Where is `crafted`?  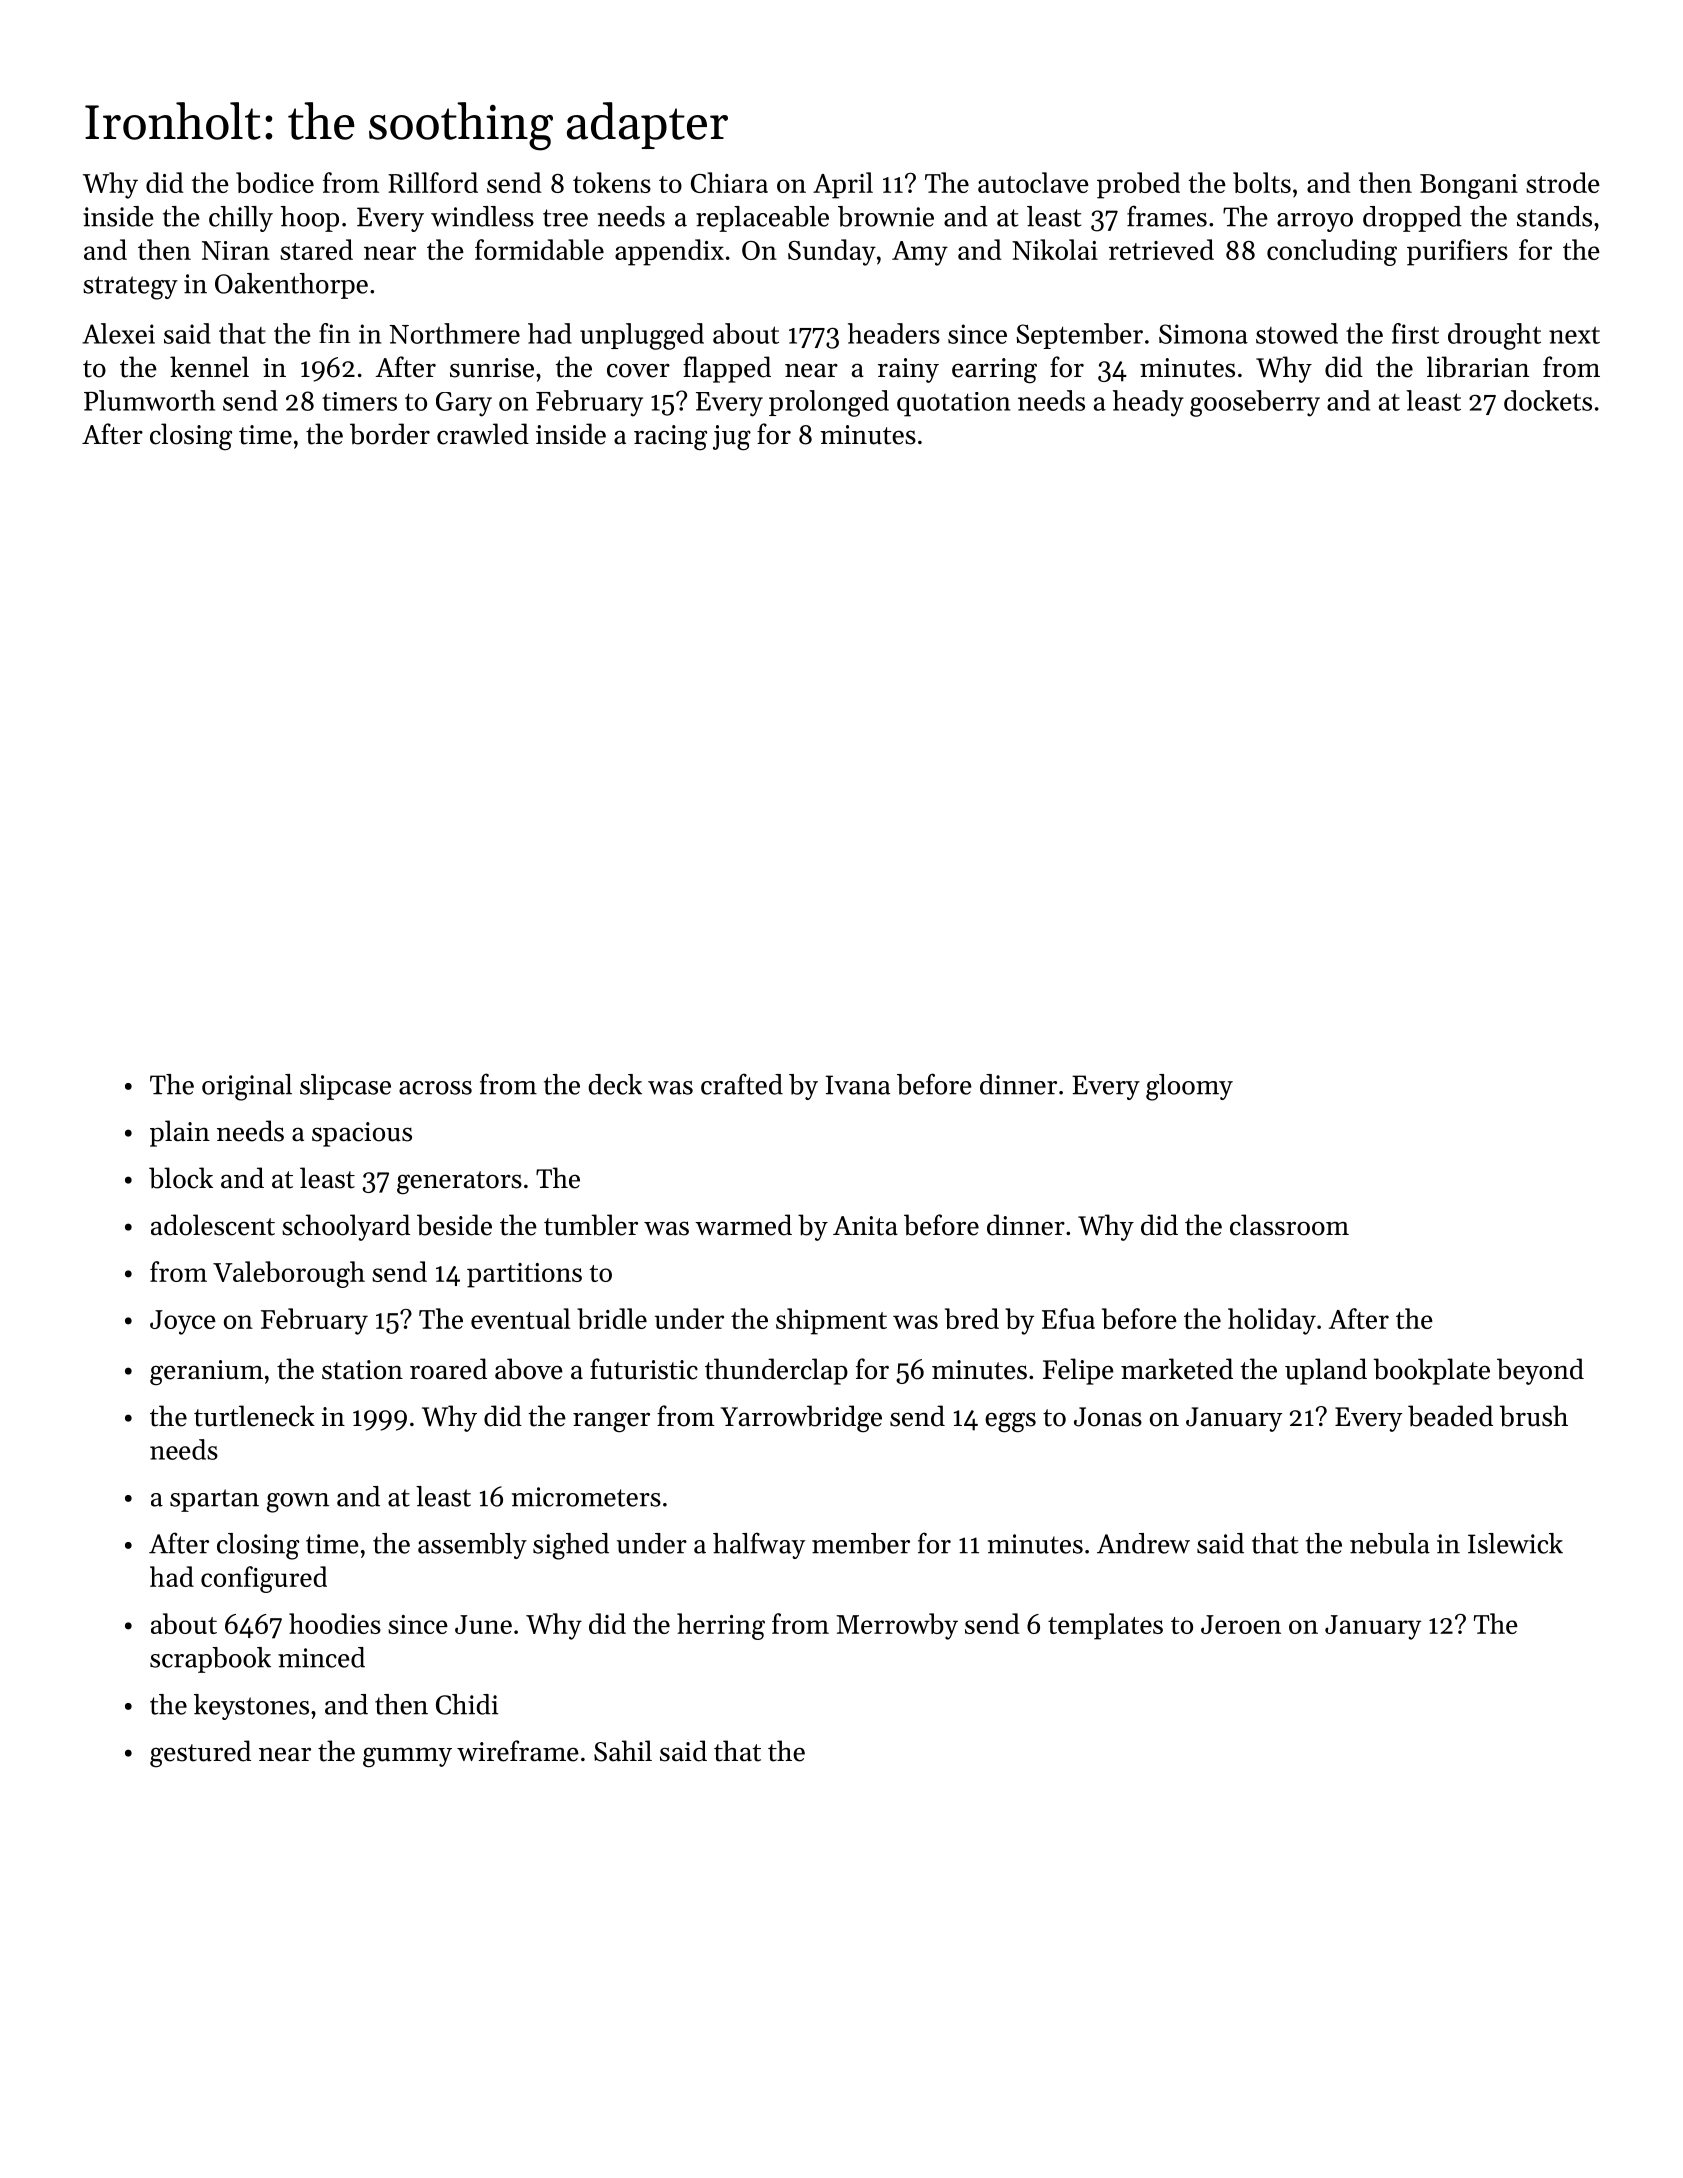 crafted is located at coordinates (742, 1084).
